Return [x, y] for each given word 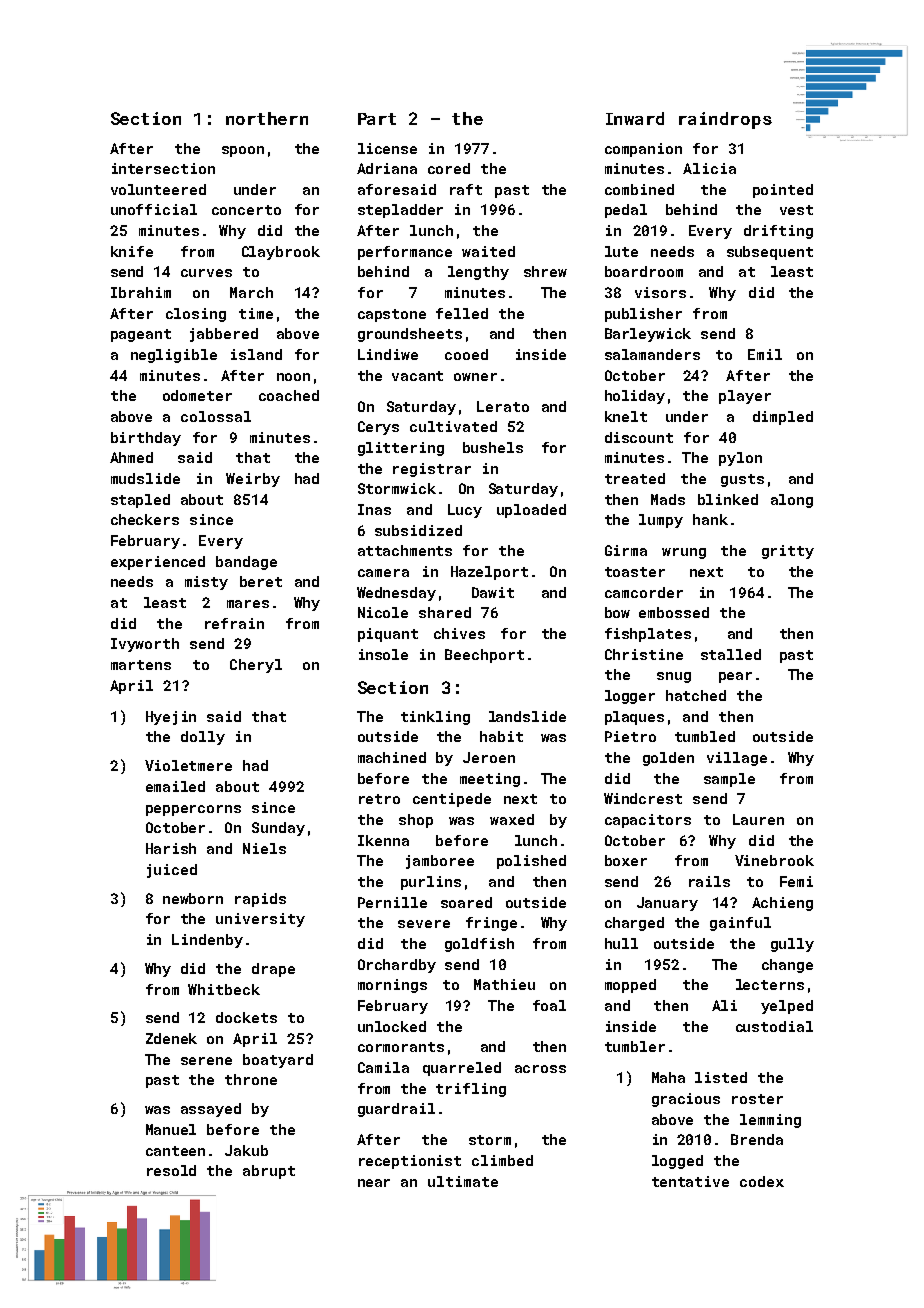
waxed [512, 819]
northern [267, 118]
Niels [264, 848]
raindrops [725, 120]
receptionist [410, 1162]
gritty [788, 552]
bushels [493, 447]
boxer [626, 860]
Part [377, 119]
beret [261, 581]
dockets [246, 1017]
